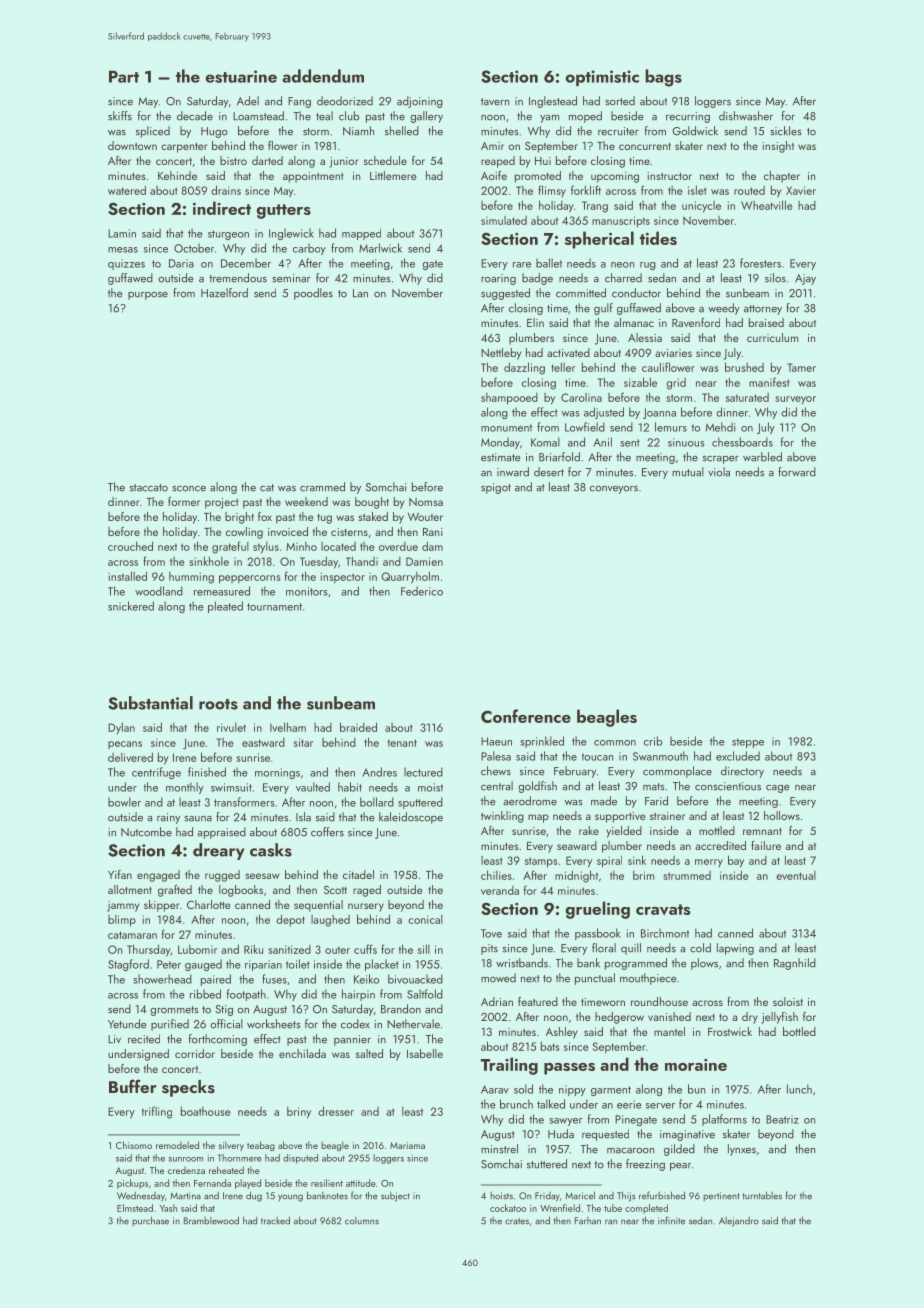 The width and height of the image is (924, 1308). What do you see at coordinates (402, 743) in the image?
I see `tenant` at bounding box center [402, 743].
